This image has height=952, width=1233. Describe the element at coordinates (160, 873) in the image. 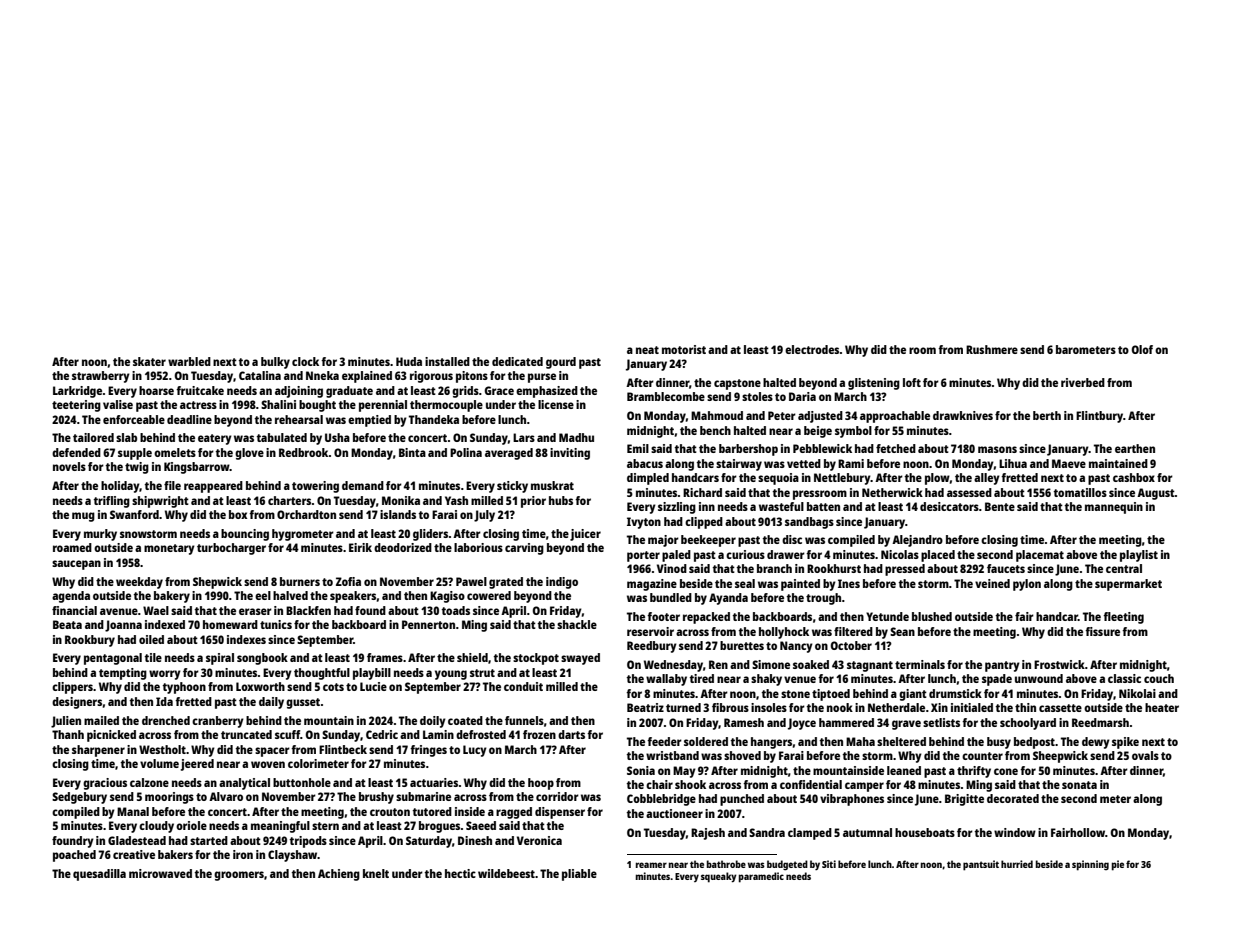

I see `microwaved` at that location.
